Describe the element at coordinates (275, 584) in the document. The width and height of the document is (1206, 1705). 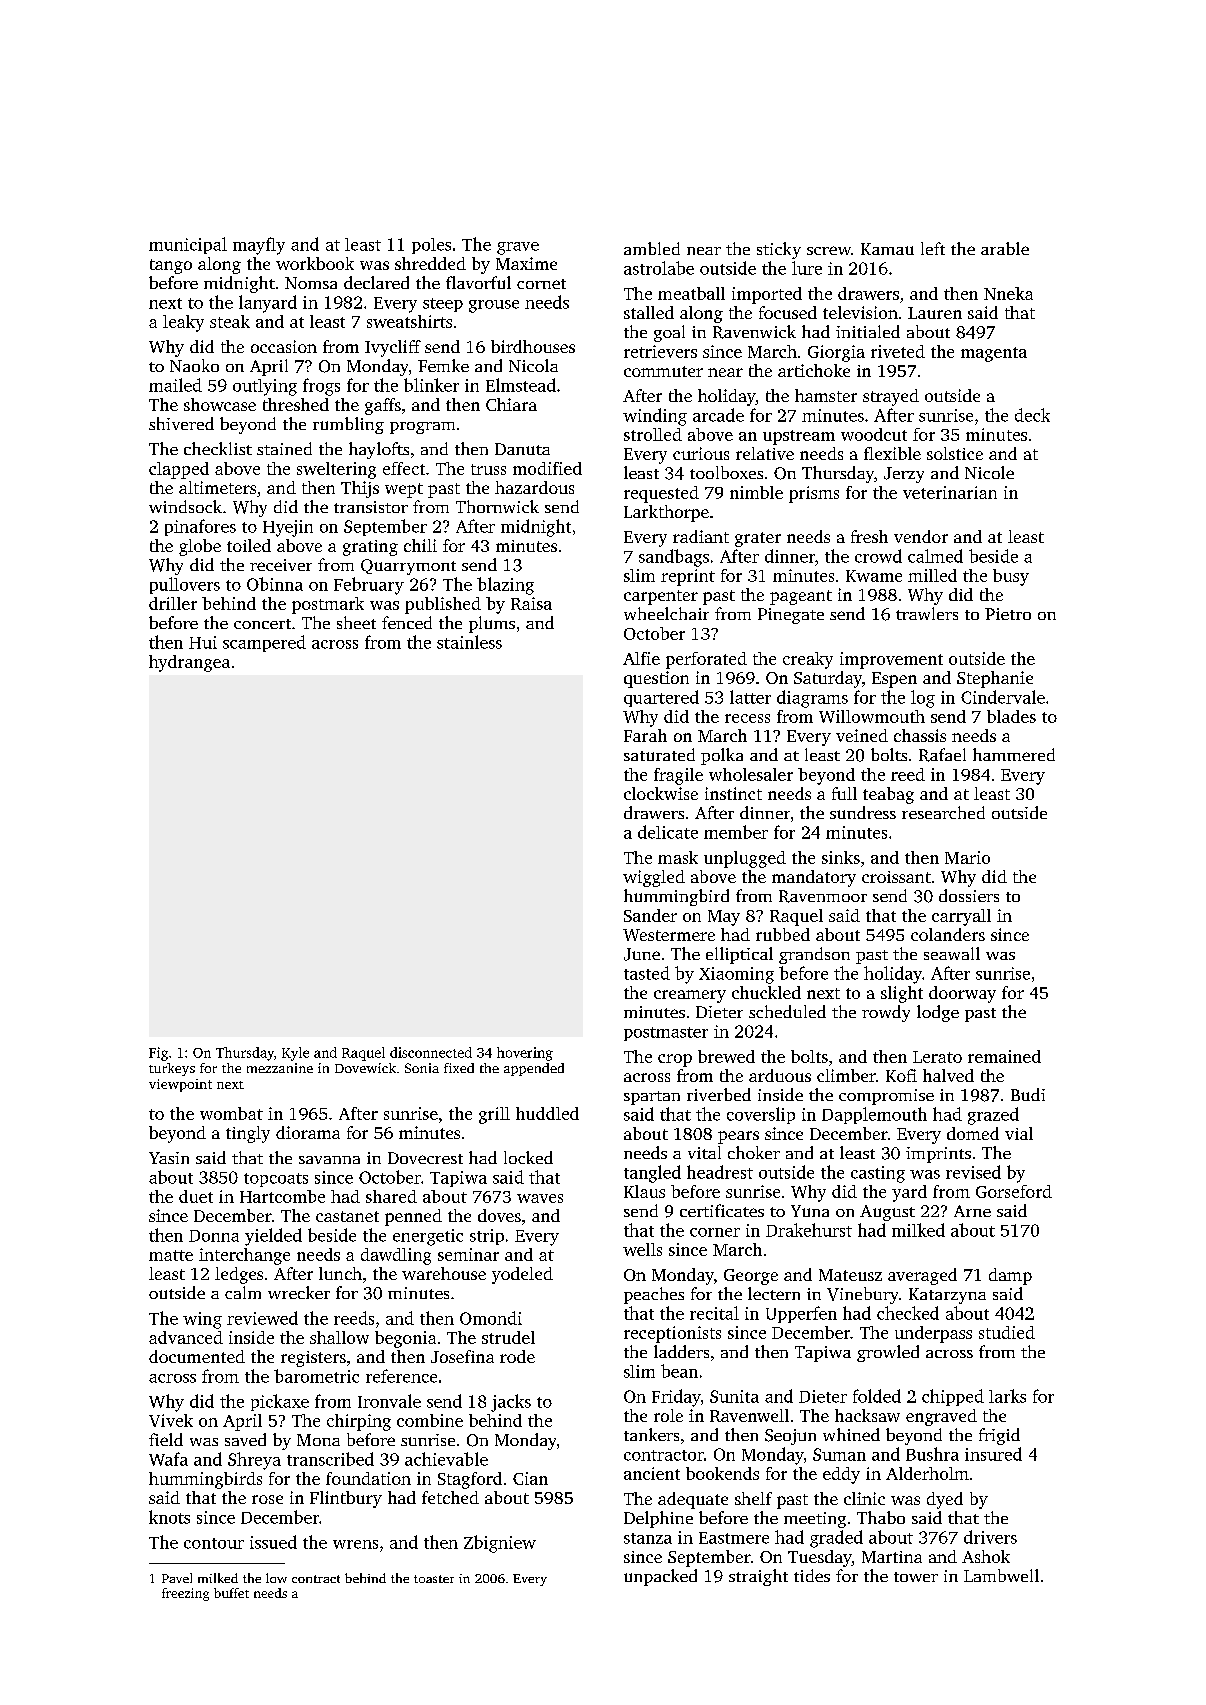
I see `Obinna` at that location.
